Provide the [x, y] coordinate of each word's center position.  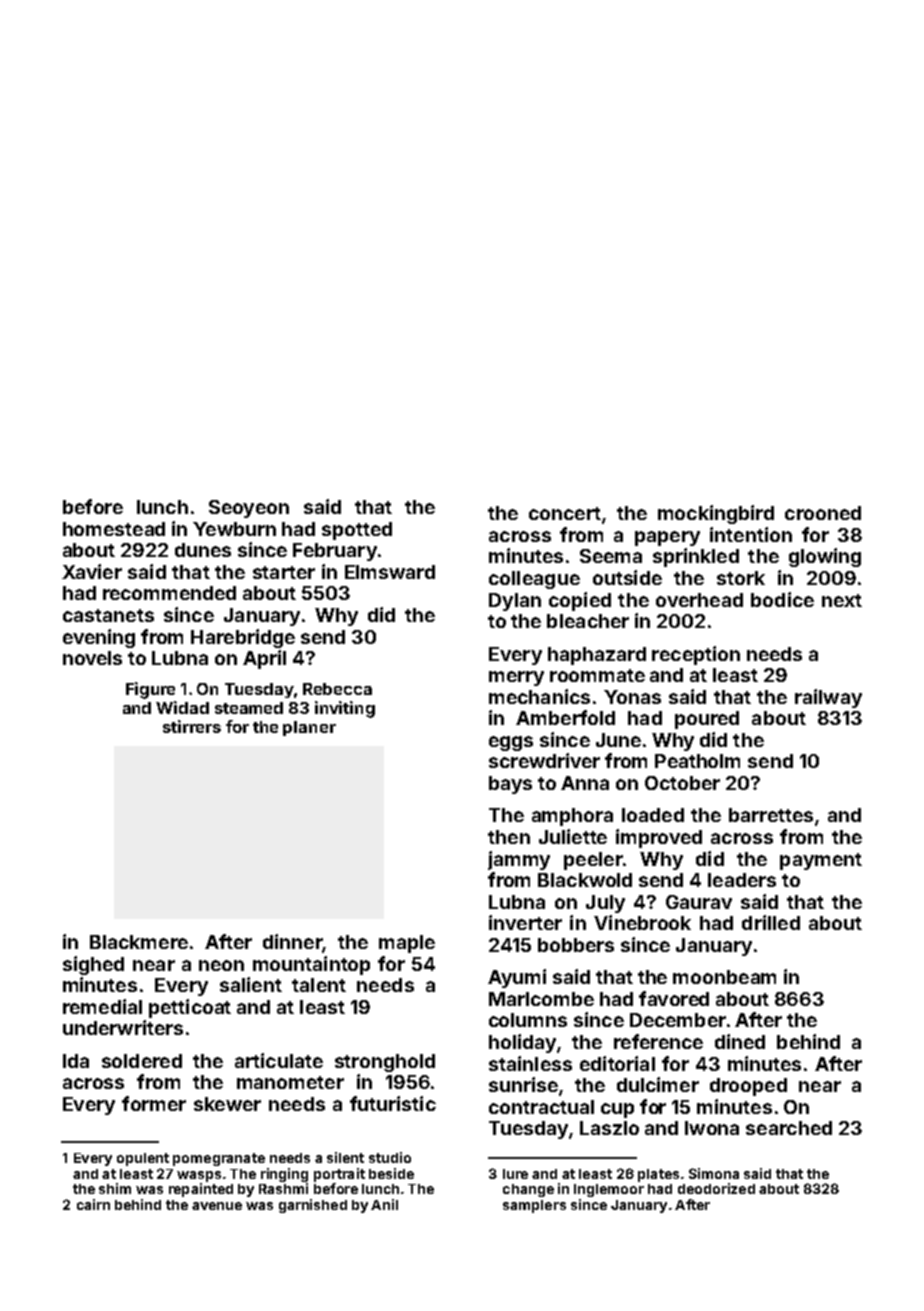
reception [696, 655]
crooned [823, 513]
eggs [511, 743]
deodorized [716, 1188]
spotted [357, 531]
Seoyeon [249, 509]
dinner [292, 941]
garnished [313, 1206]
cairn [93, 1204]
